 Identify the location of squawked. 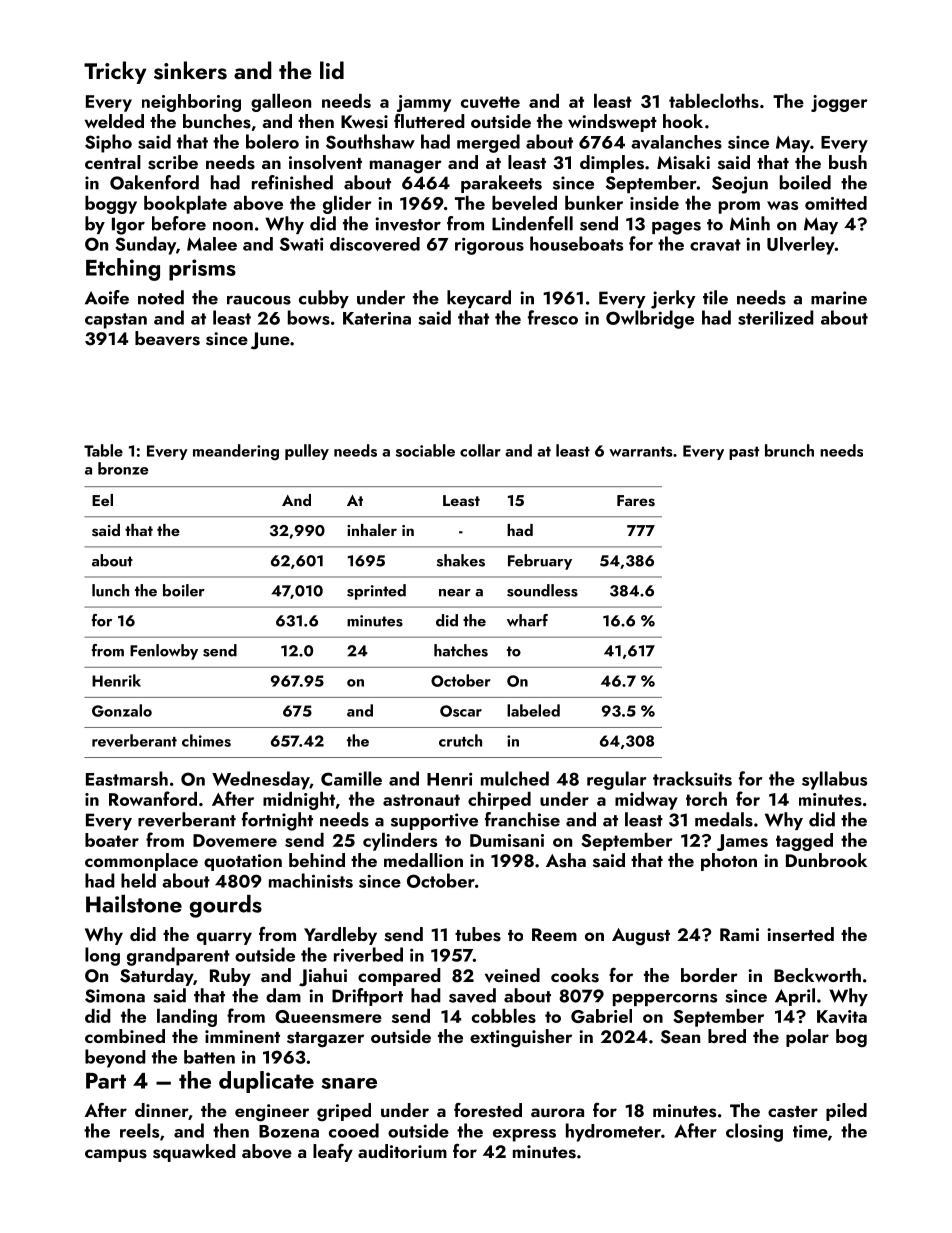
(194, 1153).
